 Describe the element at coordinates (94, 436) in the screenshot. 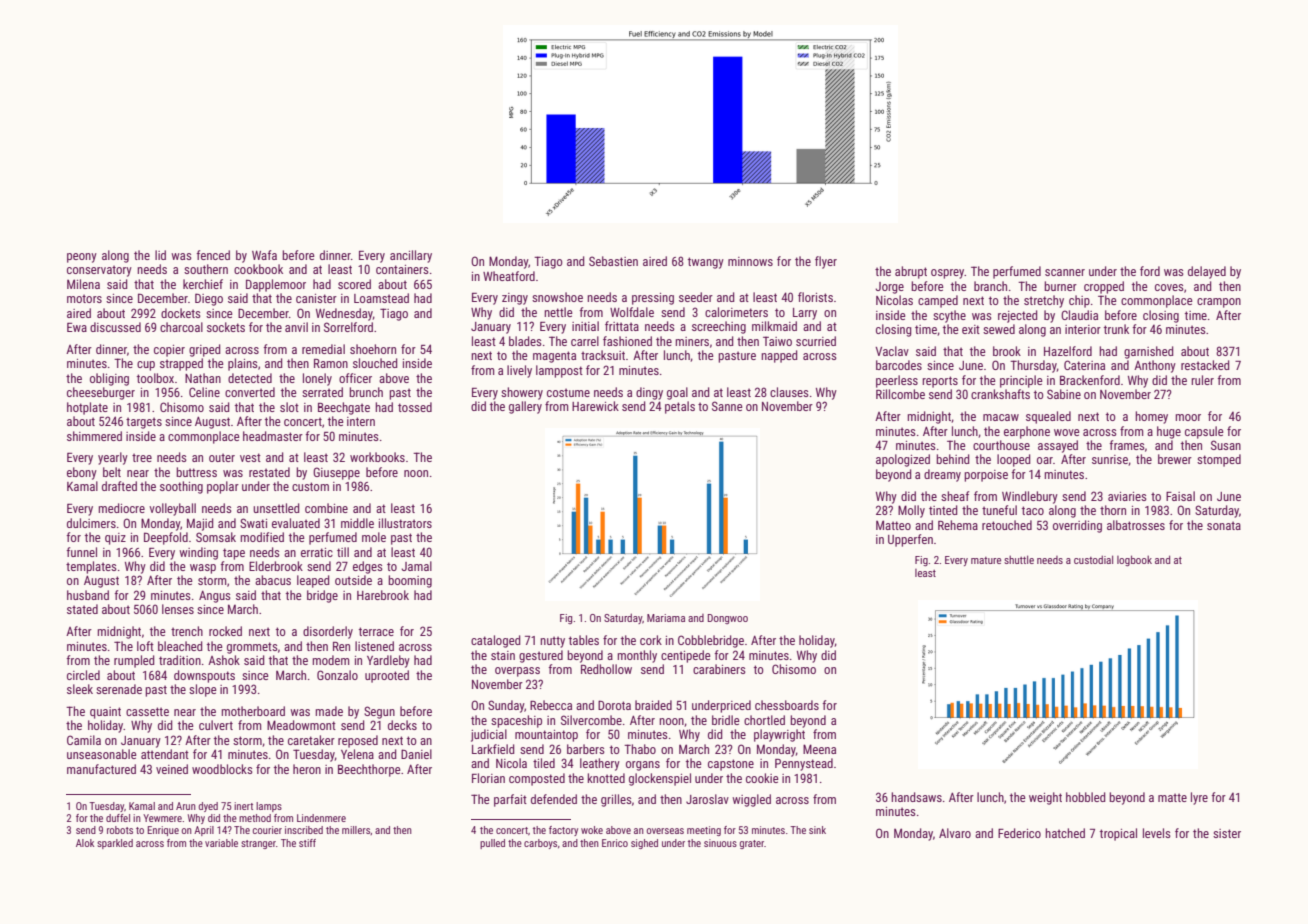

I see `shimmered` at that location.
